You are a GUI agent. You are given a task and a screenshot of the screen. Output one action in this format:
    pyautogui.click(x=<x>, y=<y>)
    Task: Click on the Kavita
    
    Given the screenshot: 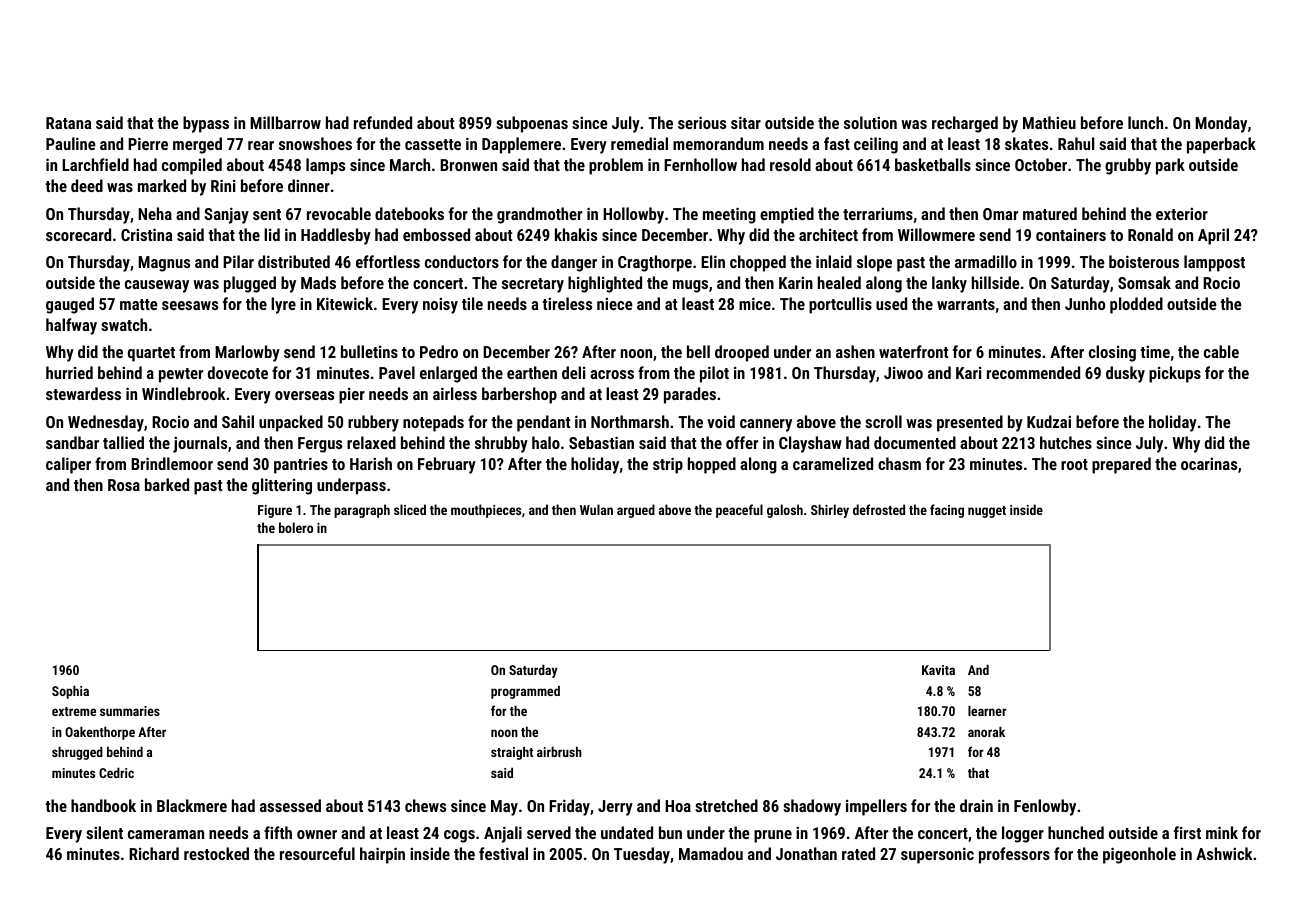 What is the action you would take?
    pyautogui.click(x=938, y=670)
